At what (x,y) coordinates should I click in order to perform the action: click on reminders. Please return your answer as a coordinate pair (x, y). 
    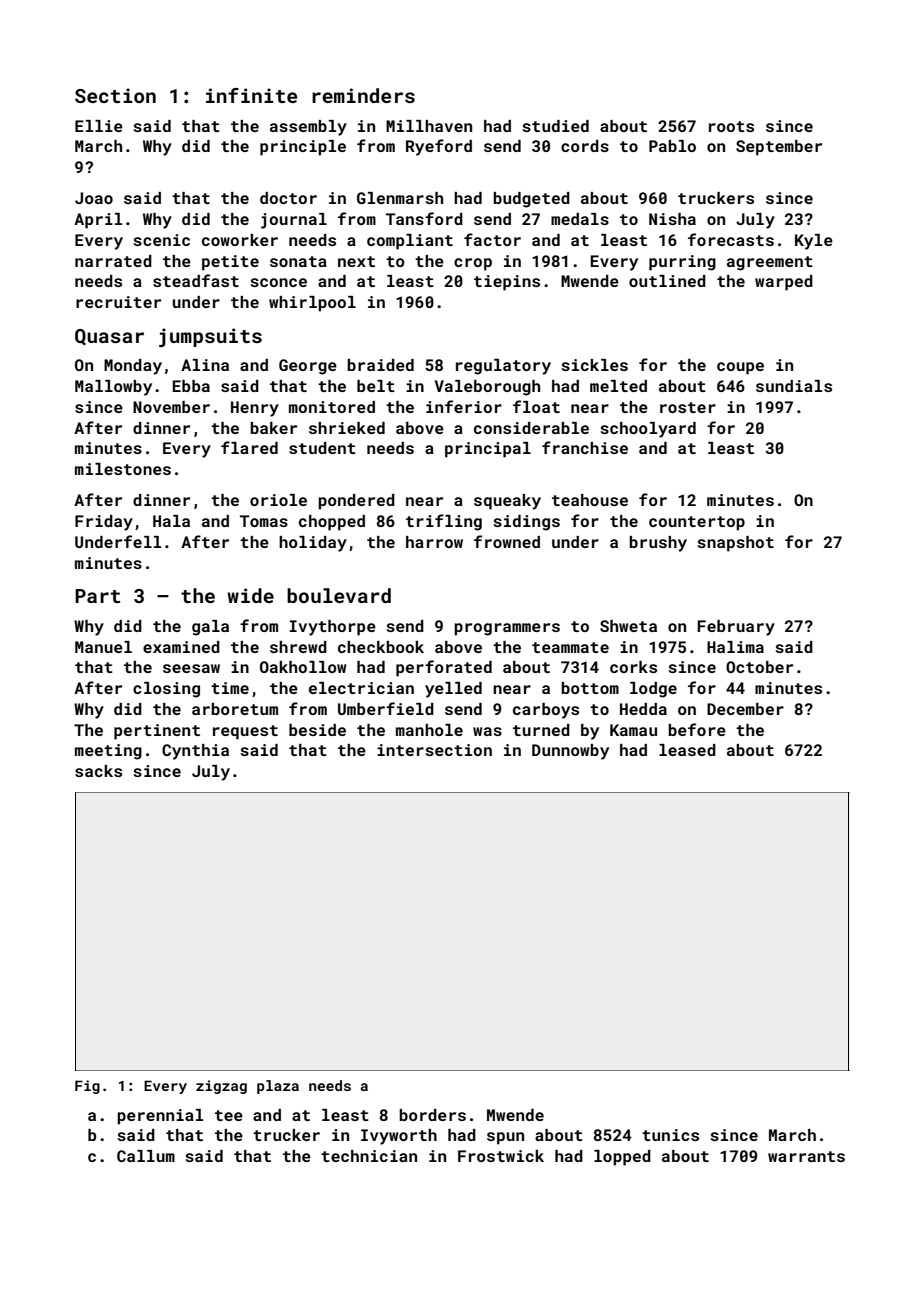
    Looking at the image, I should click on (363, 95).
